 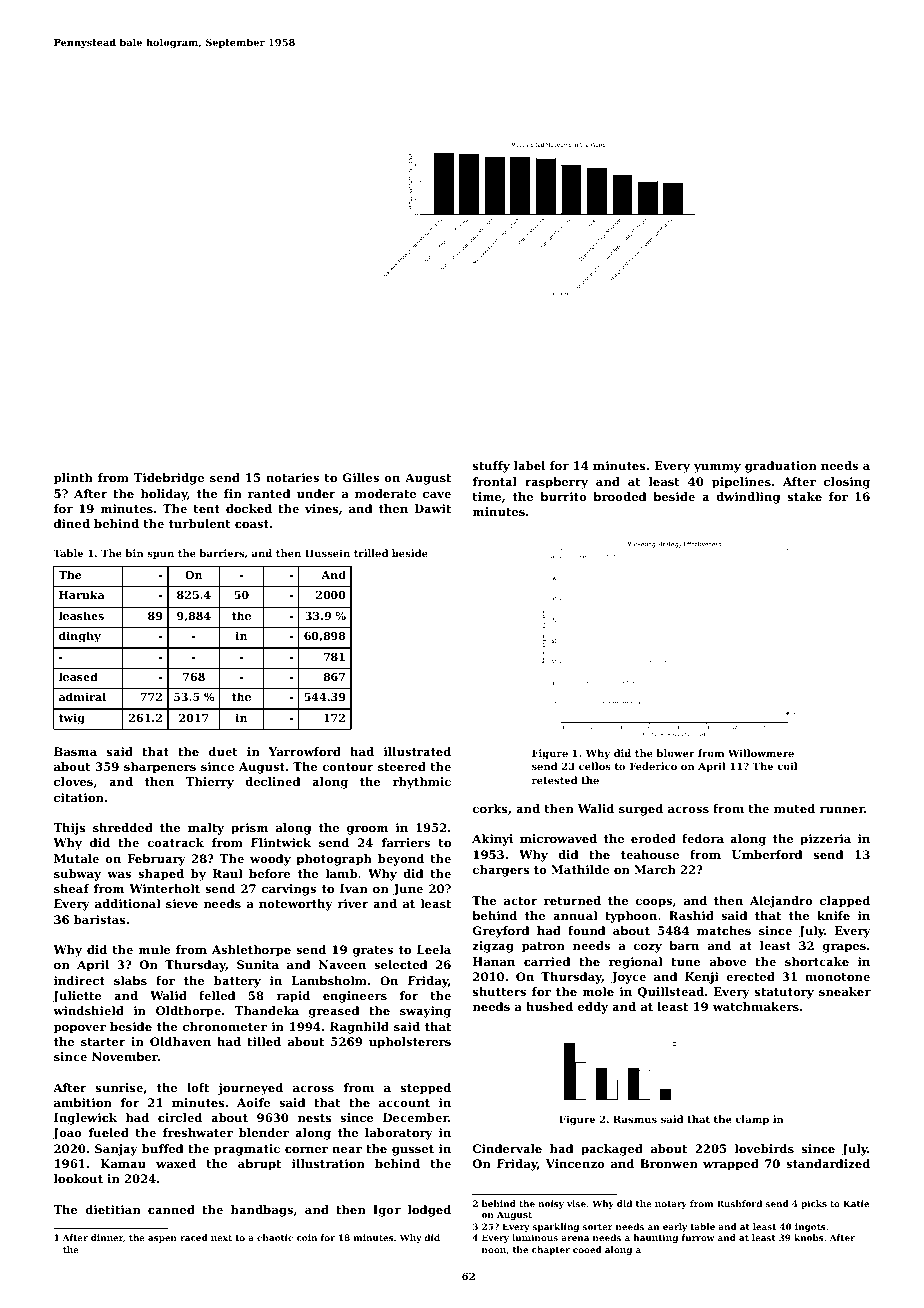 I want to click on standardized, so click(x=828, y=1163).
